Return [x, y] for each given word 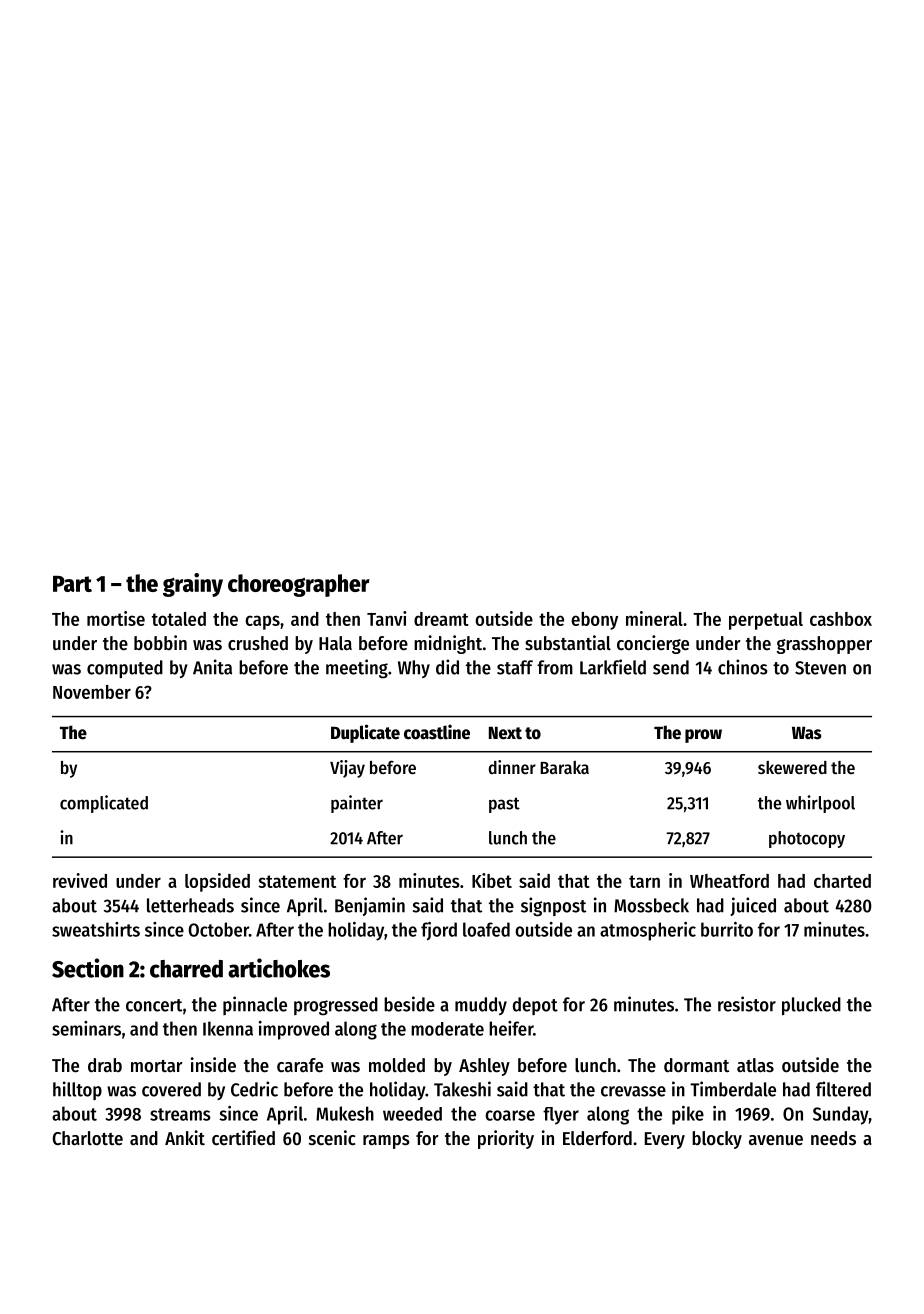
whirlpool [820, 804]
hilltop [77, 1090]
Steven [820, 668]
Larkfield [613, 667]
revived [80, 880]
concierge [653, 644]
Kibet [492, 880]
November [92, 692]
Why [414, 669]
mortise [116, 618]
